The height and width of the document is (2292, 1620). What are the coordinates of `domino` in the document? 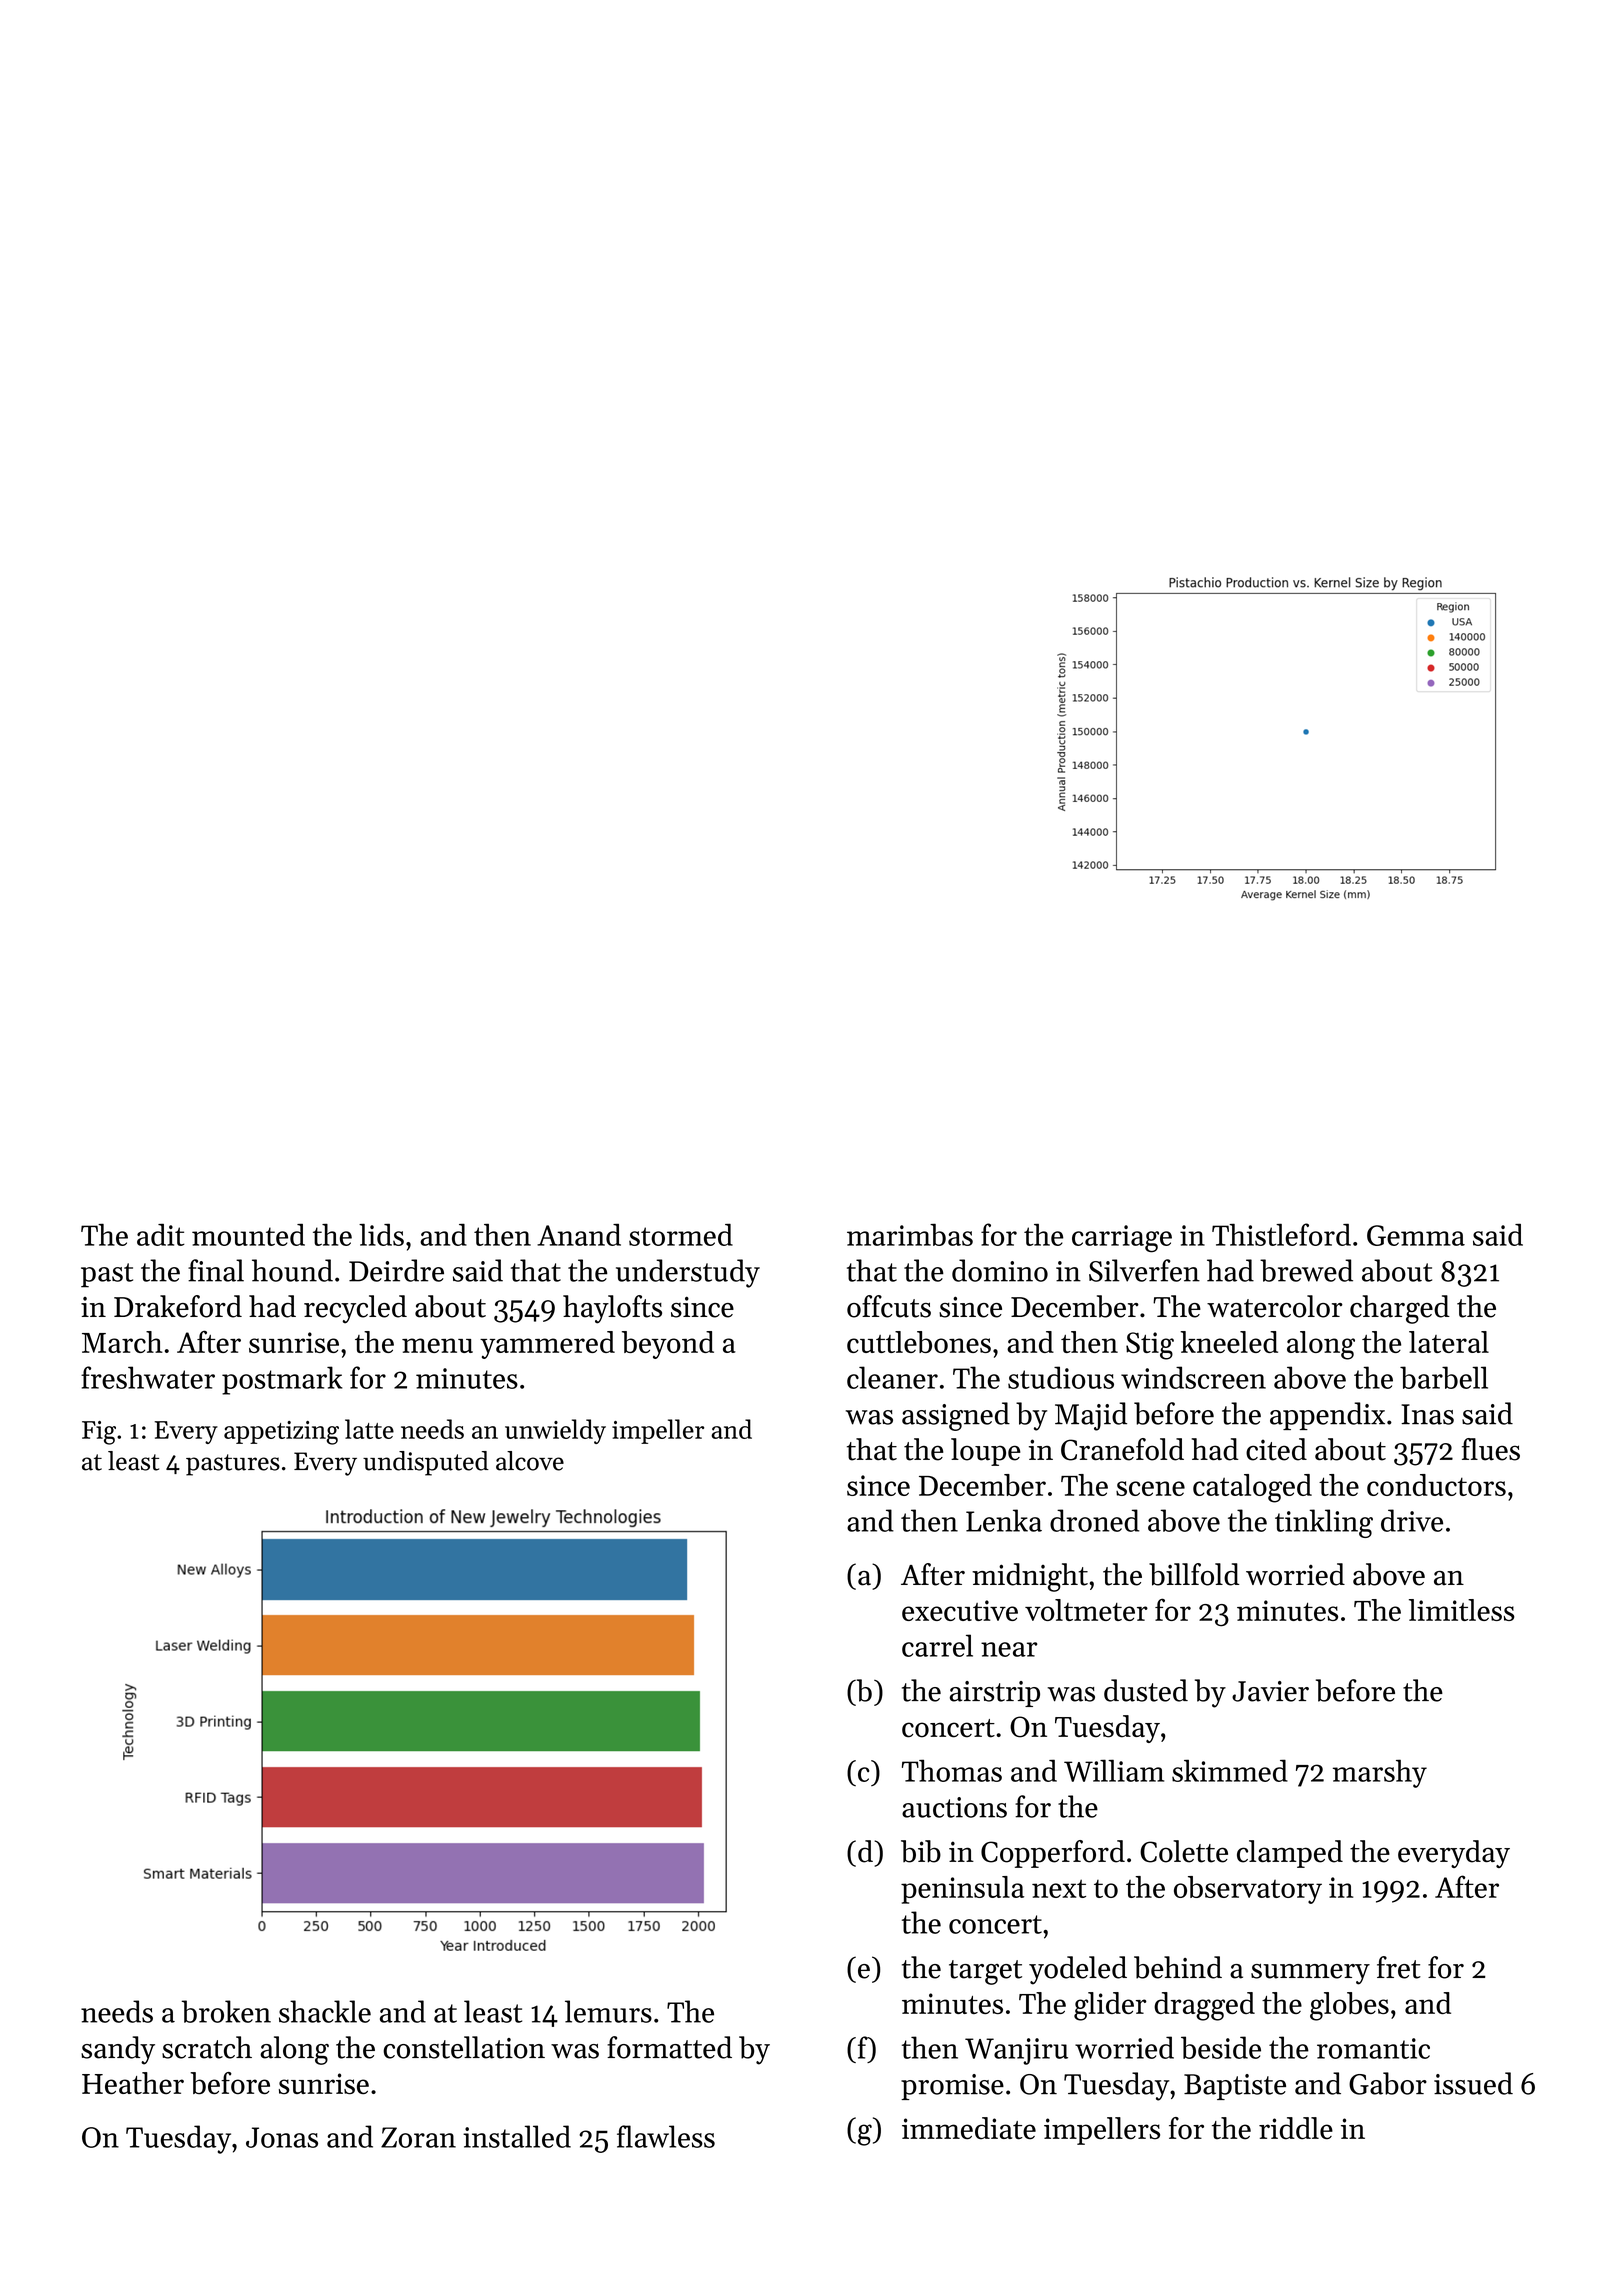 It's located at (1000, 1270).
